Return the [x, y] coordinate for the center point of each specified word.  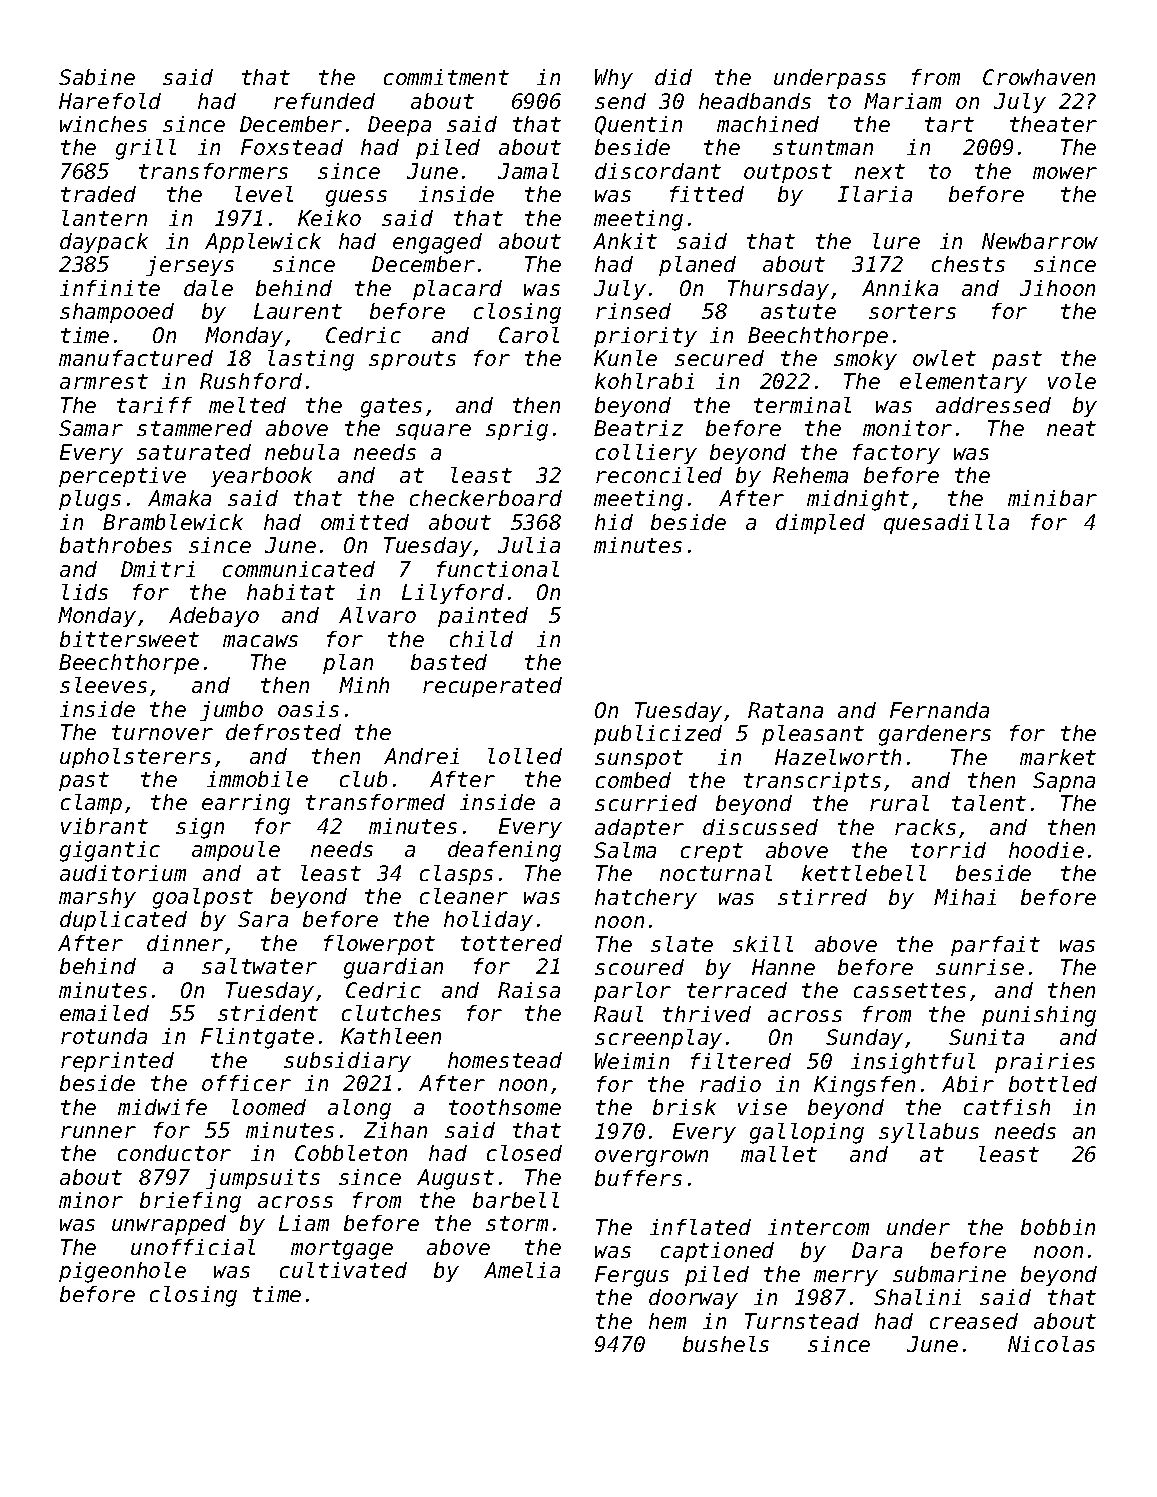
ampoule [236, 851]
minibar [1052, 498]
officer [246, 1083]
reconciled [659, 475]
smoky [865, 360]
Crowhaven [1039, 77]
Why [614, 79]
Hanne [783, 967]
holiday [488, 921]
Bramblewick [173, 522]
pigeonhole [122, 1272]
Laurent [298, 311]
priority [645, 337]
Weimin [632, 1061]
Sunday [864, 1039]
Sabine [97, 77]
